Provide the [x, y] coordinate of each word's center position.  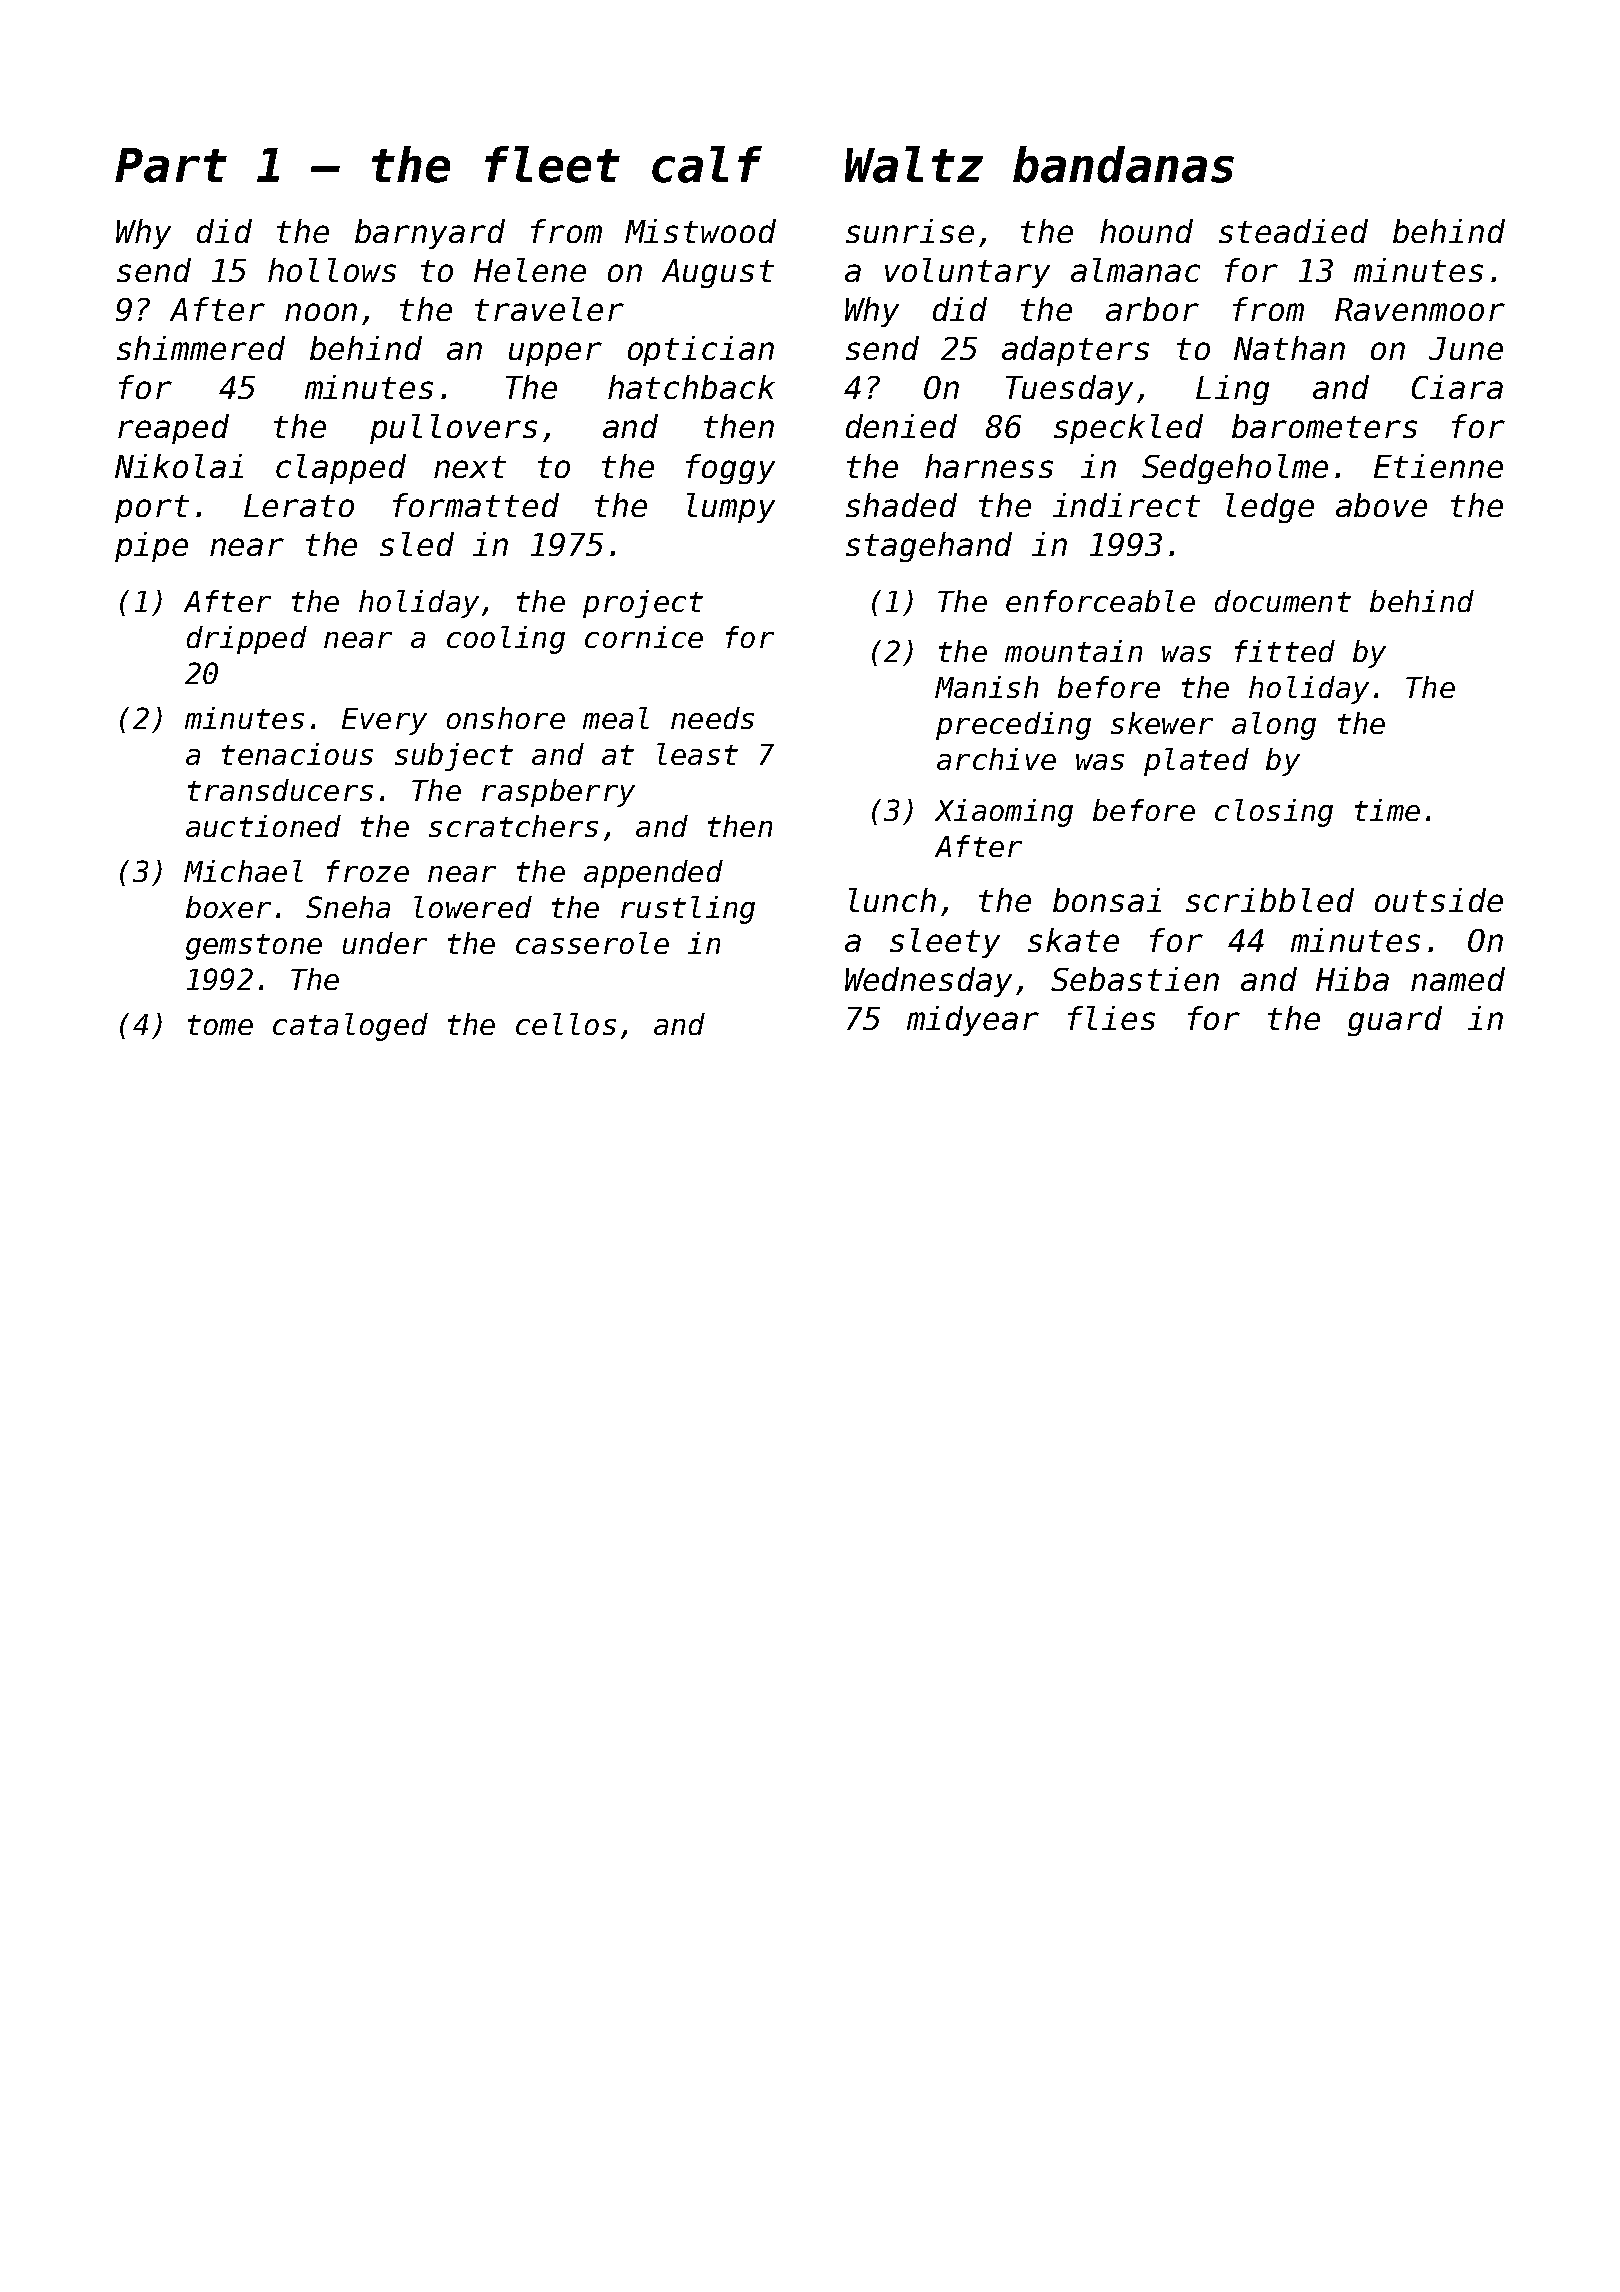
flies [1111, 1018]
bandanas [1123, 164]
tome [220, 1025]
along [1274, 726]
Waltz [914, 164]
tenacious [297, 754]
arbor [1152, 309]
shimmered [201, 348]
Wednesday [928, 982]
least [697, 754]
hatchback [691, 387]
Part [171, 165]
